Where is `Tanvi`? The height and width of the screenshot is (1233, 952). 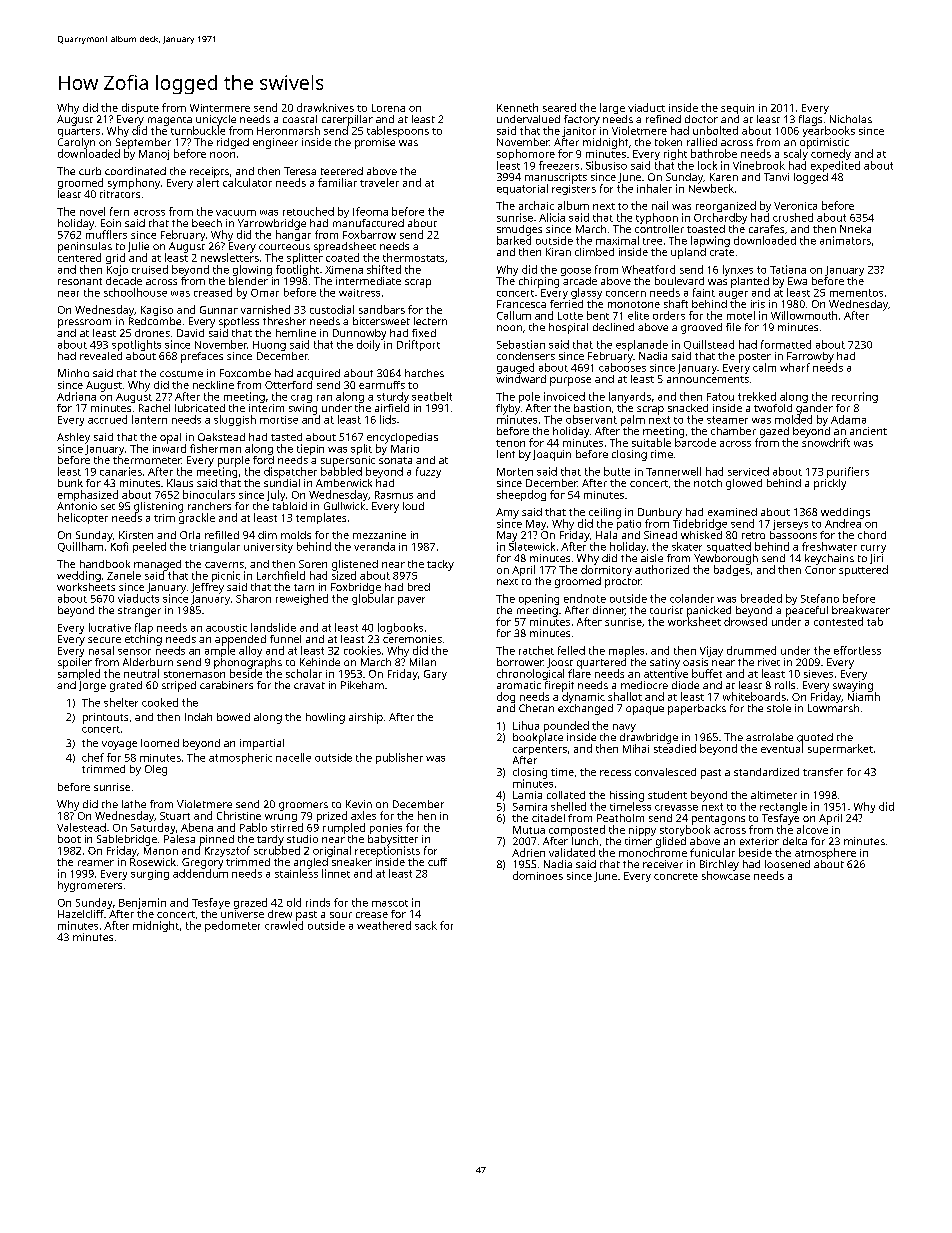 Tanvi is located at coordinates (776, 177).
